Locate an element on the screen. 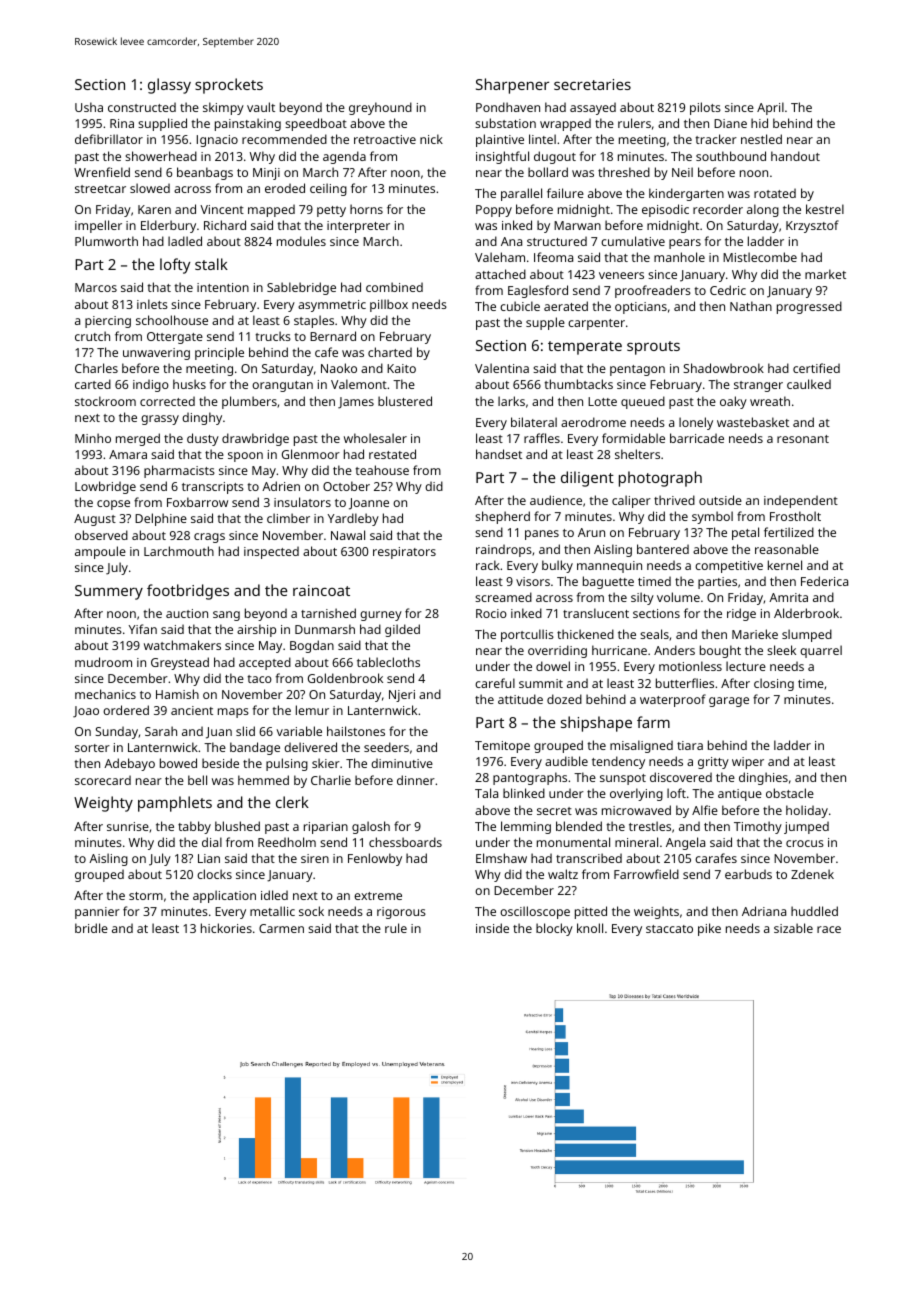  sizable is located at coordinates (793, 928).
